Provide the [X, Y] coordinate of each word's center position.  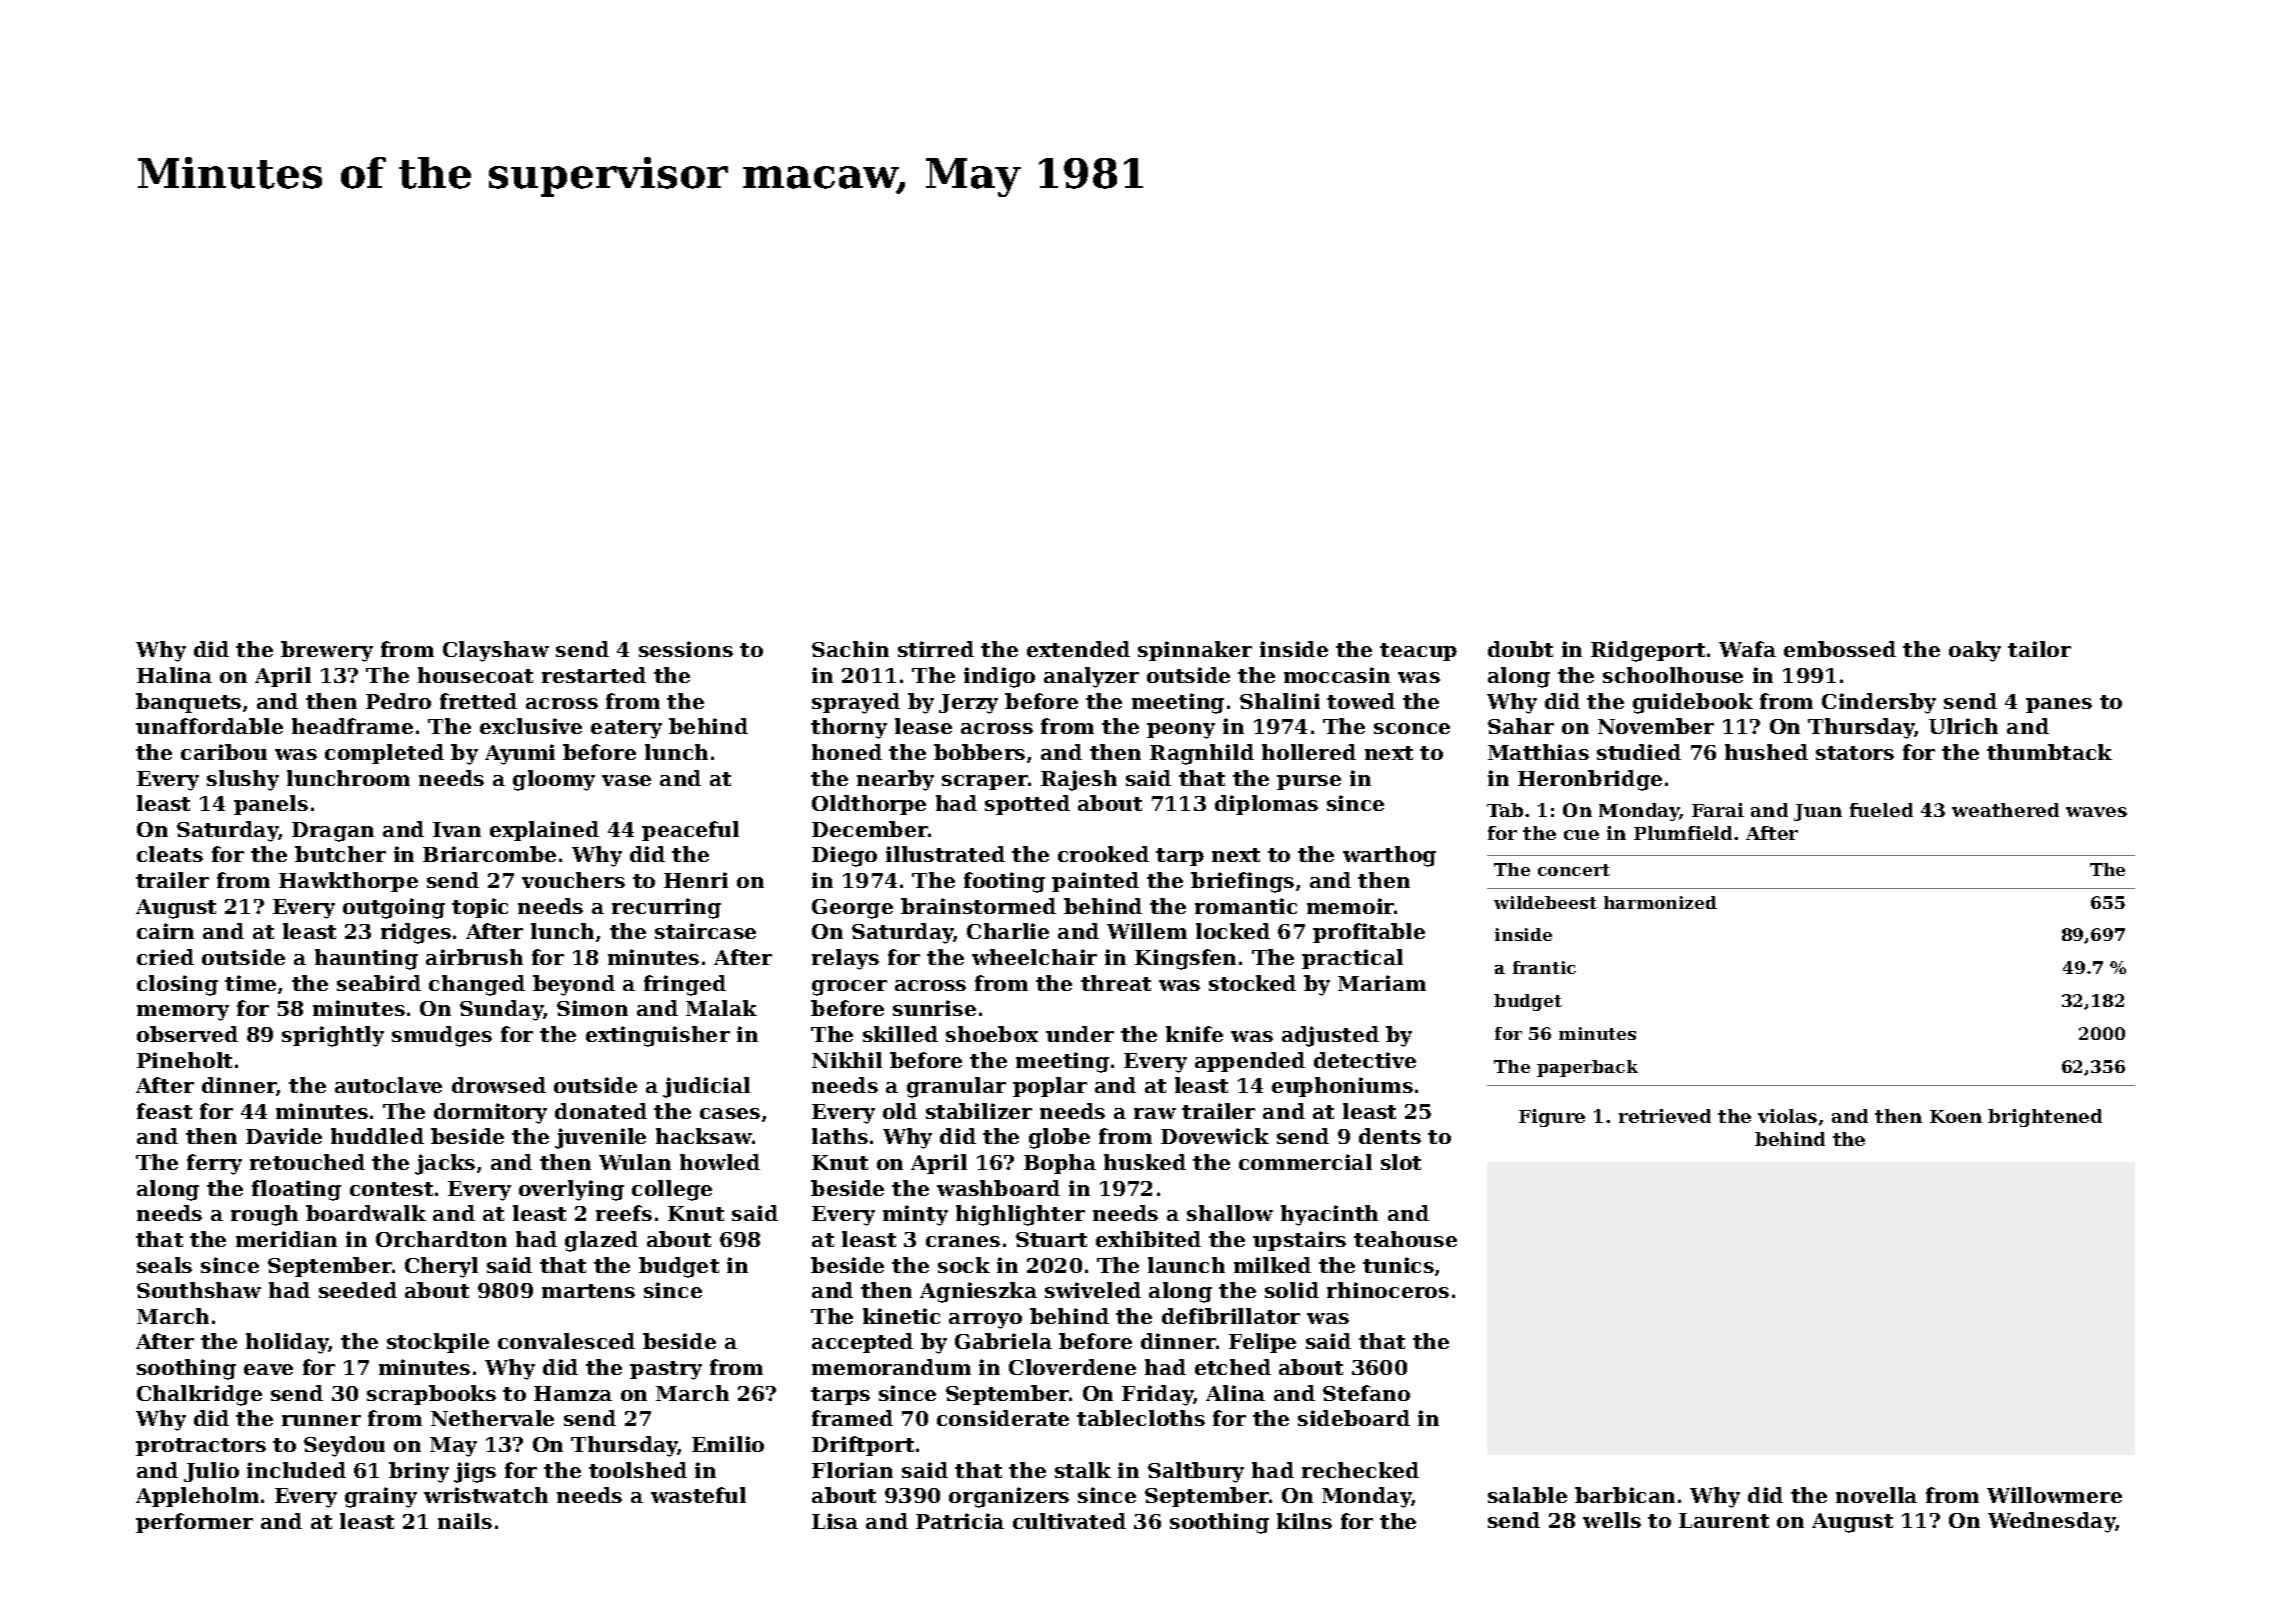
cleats [170, 854]
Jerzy [968, 704]
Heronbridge [1590, 780]
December [870, 829]
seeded [358, 1290]
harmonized [1660, 902]
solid [1292, 1290]
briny [419, 1472]
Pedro [398, 701]
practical [1352, 959]
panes [2059, 705]
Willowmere [2054, 1495]
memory [183, 1013]
